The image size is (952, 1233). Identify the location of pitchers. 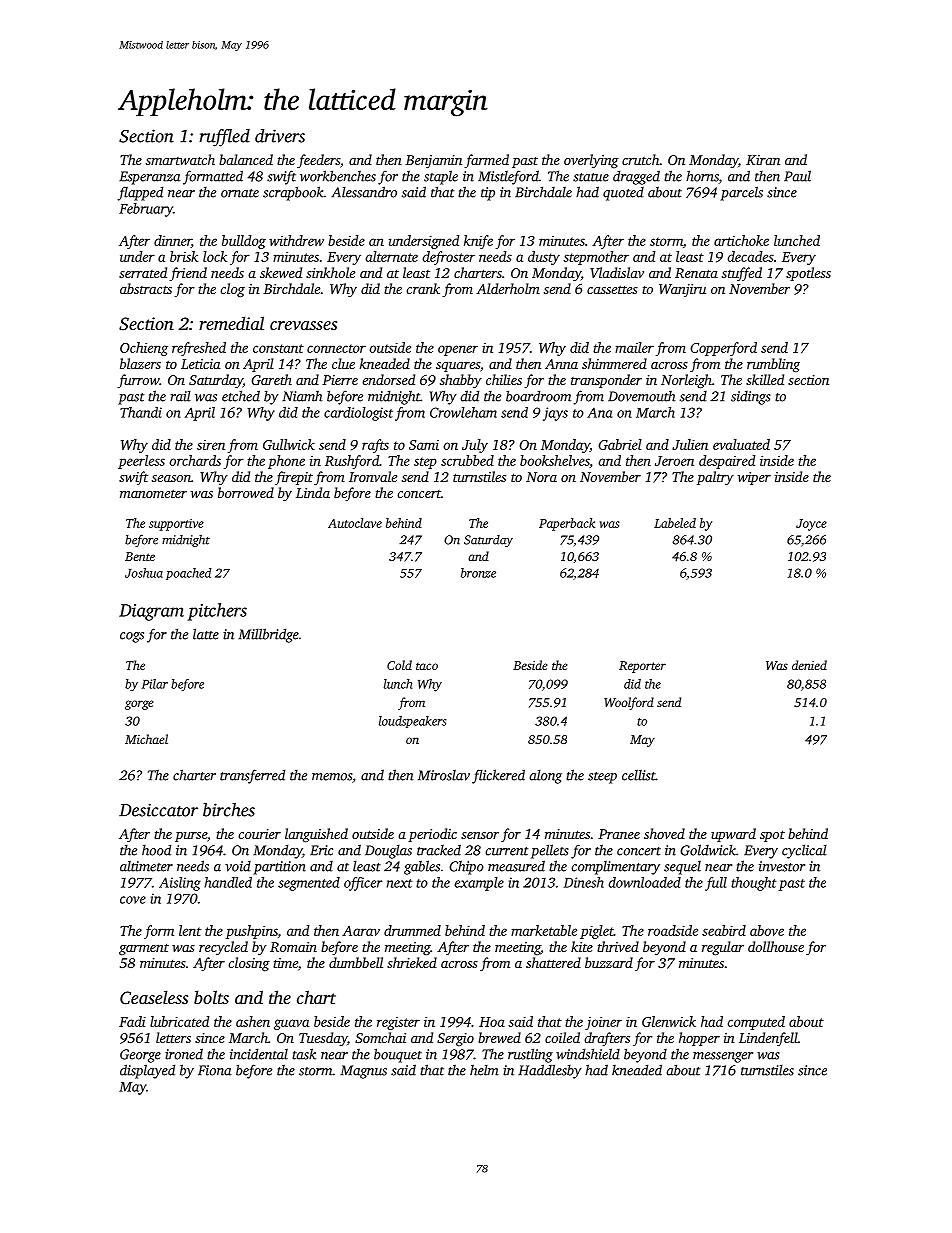
(217, 612).
